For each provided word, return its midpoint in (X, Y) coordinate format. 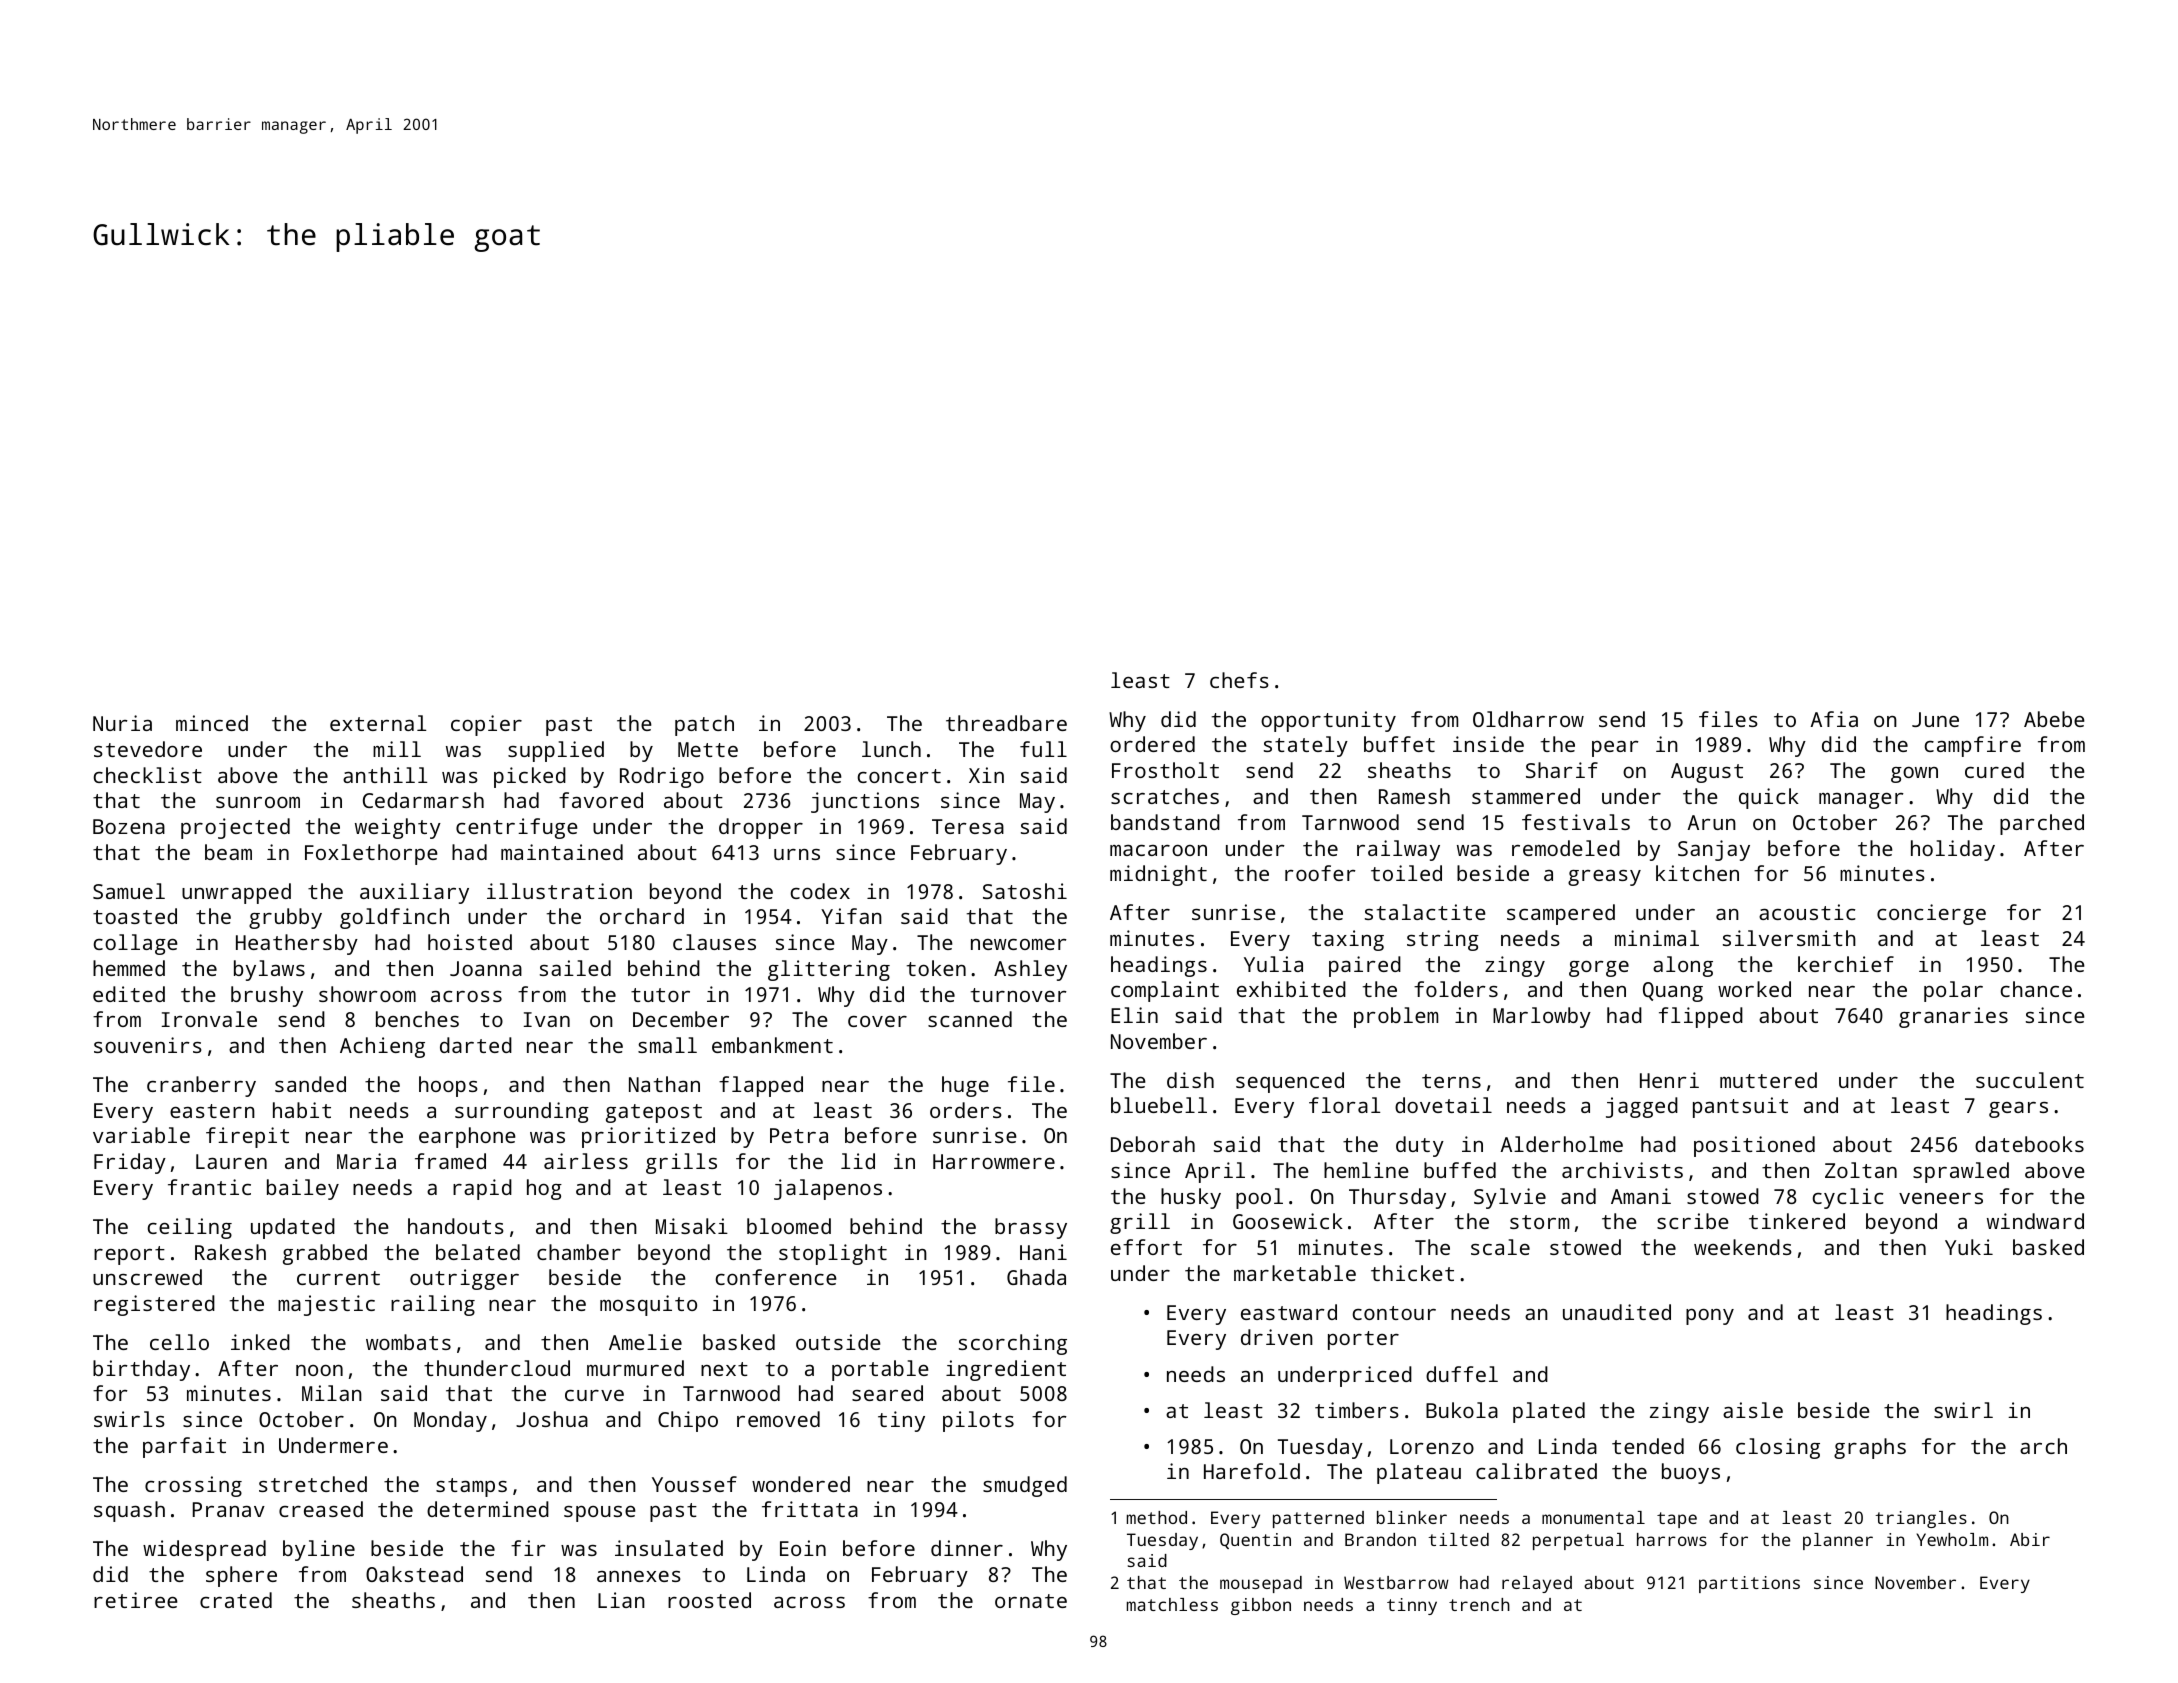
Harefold (1252, 1471)
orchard (642, 916)
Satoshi (1025, 891)
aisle (1753, 1410)
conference (776, 1277)
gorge (1599, 969)
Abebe (2054, 719)
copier (486, 725)
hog (544, 1189)
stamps (471, 1487)
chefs (1239, 680)
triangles (1921, 1519)
